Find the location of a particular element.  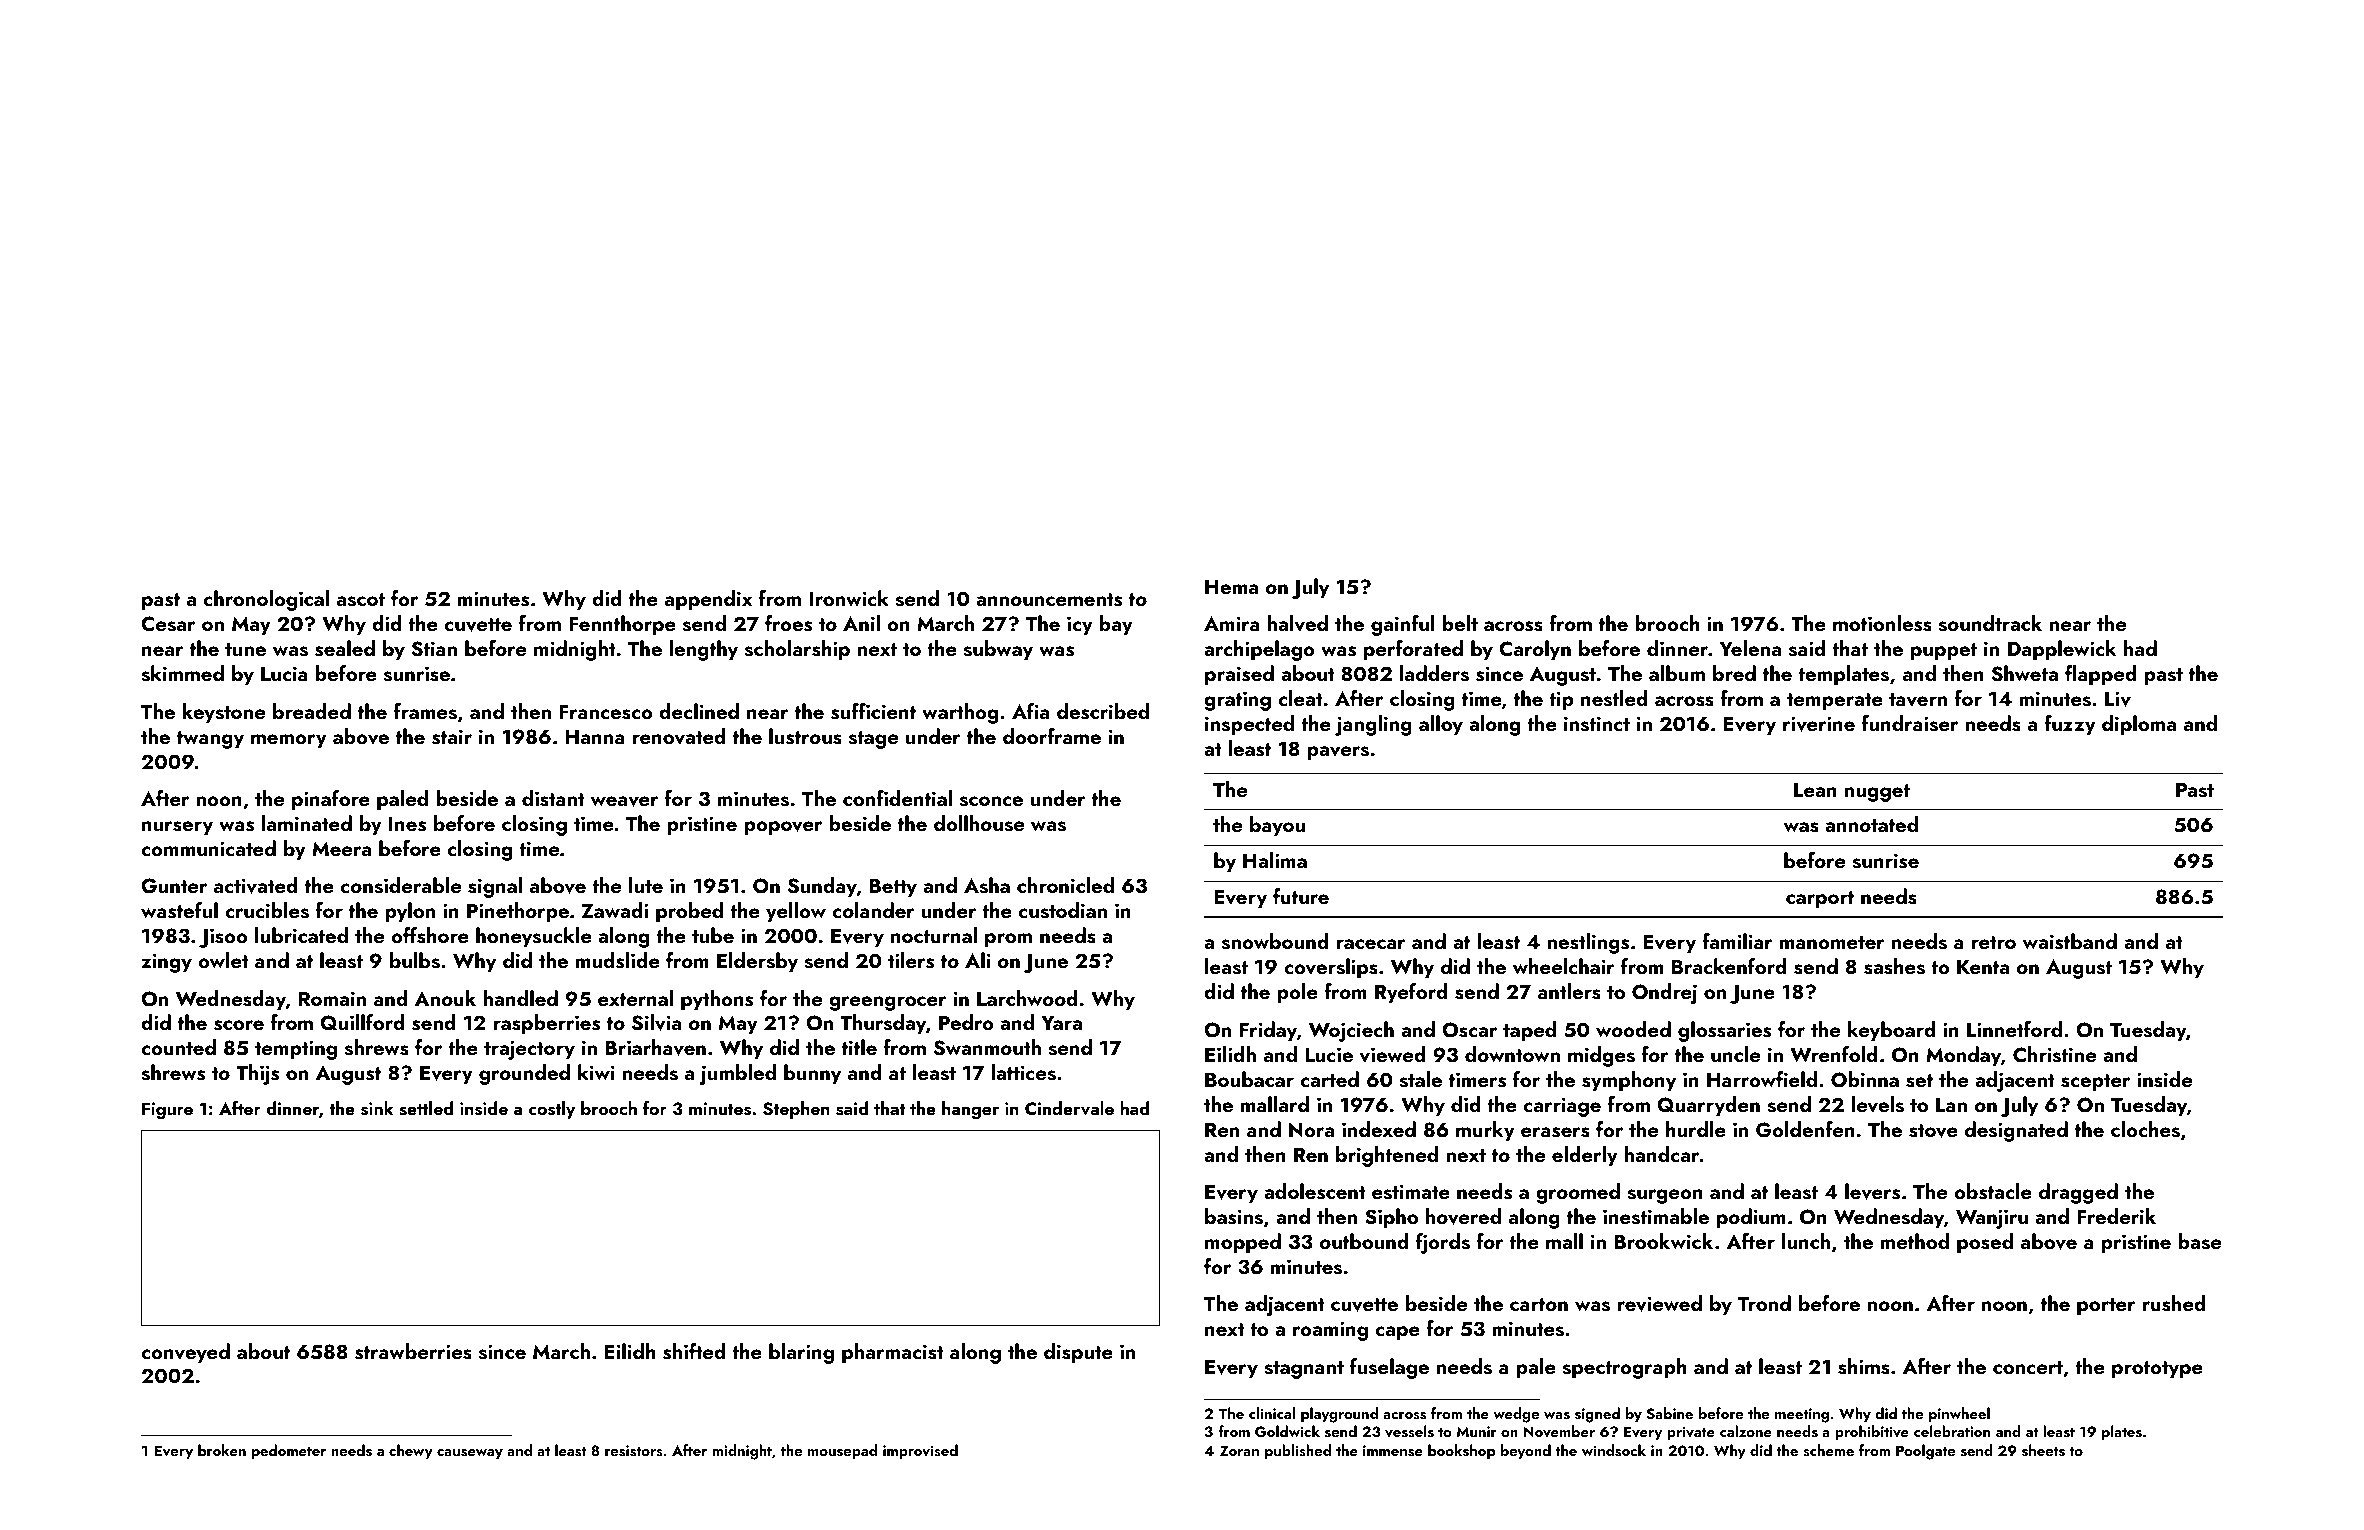

Wojciech is located at coordinates (1351, 1031).
